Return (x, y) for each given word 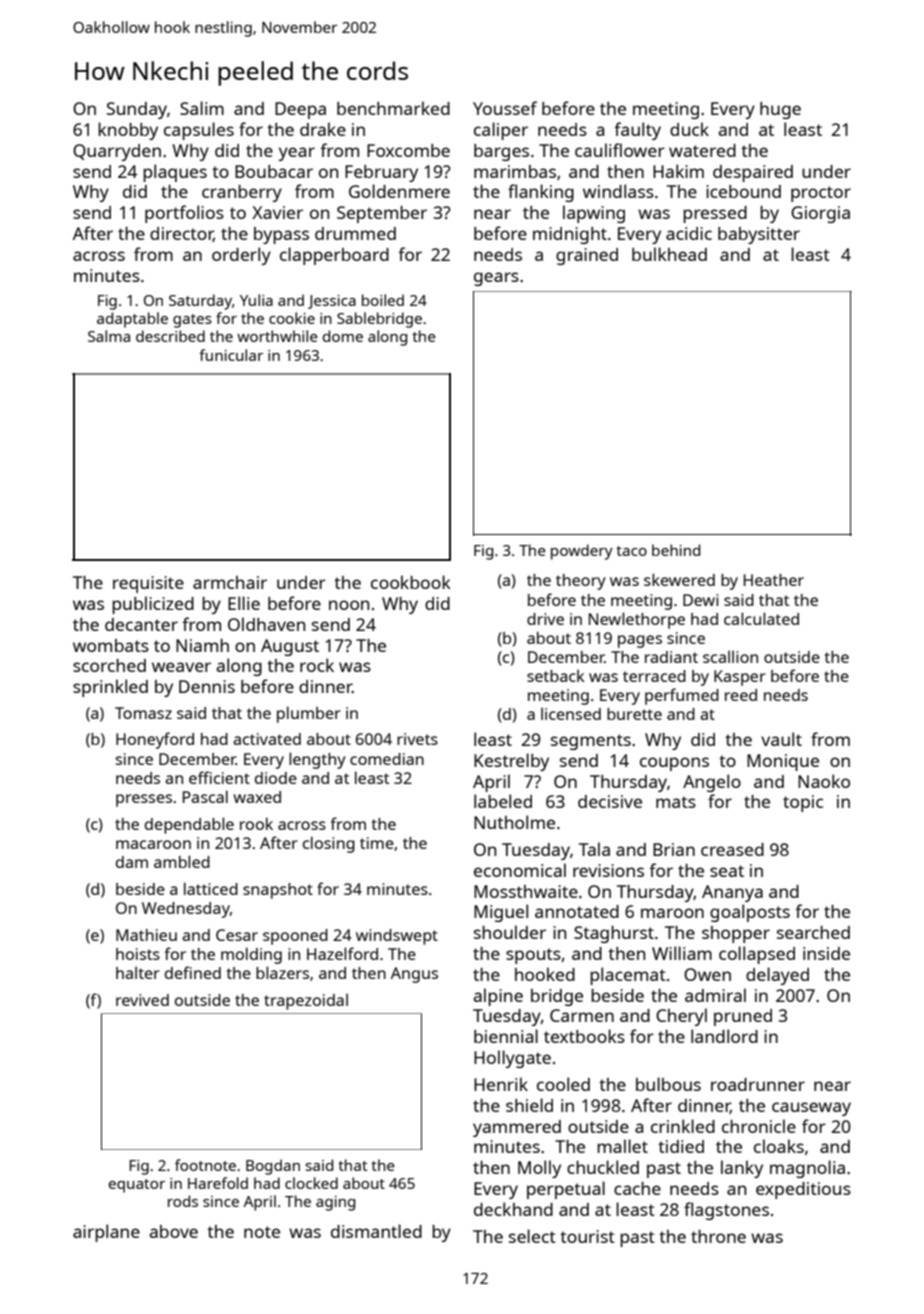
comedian (387, 759)
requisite (148, 584)
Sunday (137, 110)
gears (496, 279)
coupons (674, 764)
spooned (295, 937)
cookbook (411, 582)
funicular (231, 355)
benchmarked (393, 108)
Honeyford (155, 740)
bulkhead (669, 254)
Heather (774, 580)
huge (780, 110)
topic (803, 803)
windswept (397, 937)
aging (335, 1203)
